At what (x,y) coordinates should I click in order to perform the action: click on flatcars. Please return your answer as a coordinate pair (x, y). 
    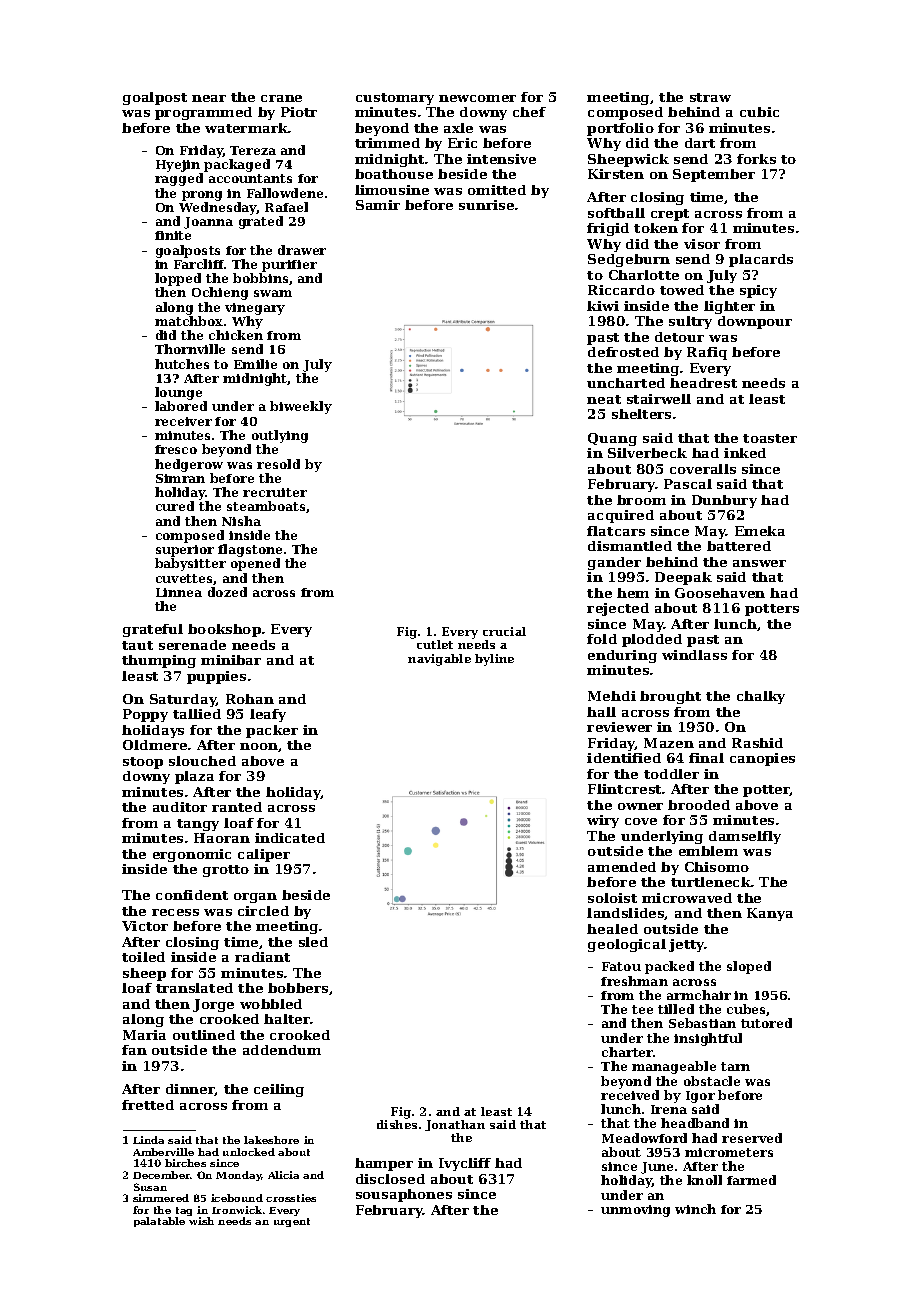
    Looking at the image, I should click on (616, 531).
